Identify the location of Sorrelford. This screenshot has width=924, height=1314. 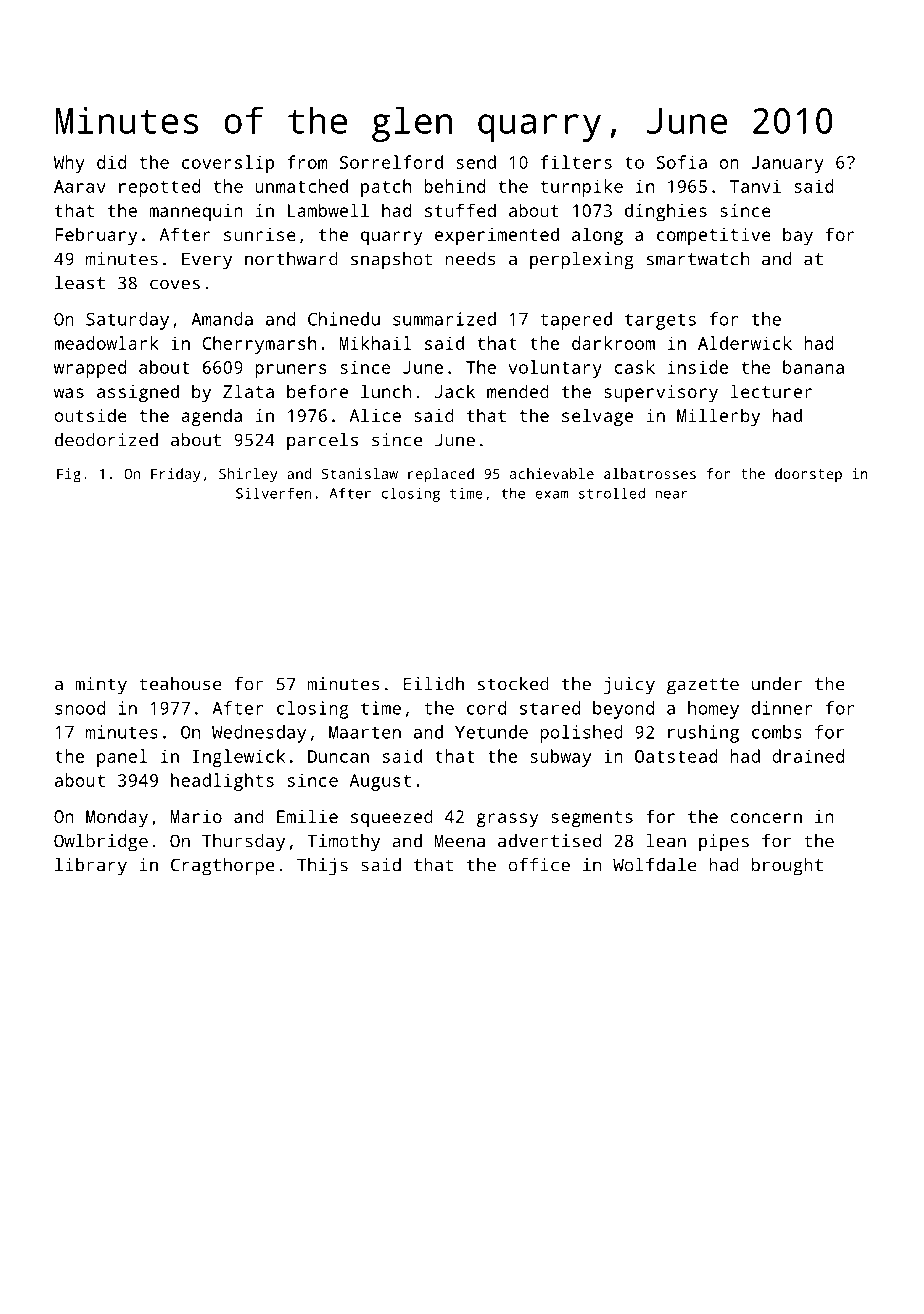
(391, 162).
